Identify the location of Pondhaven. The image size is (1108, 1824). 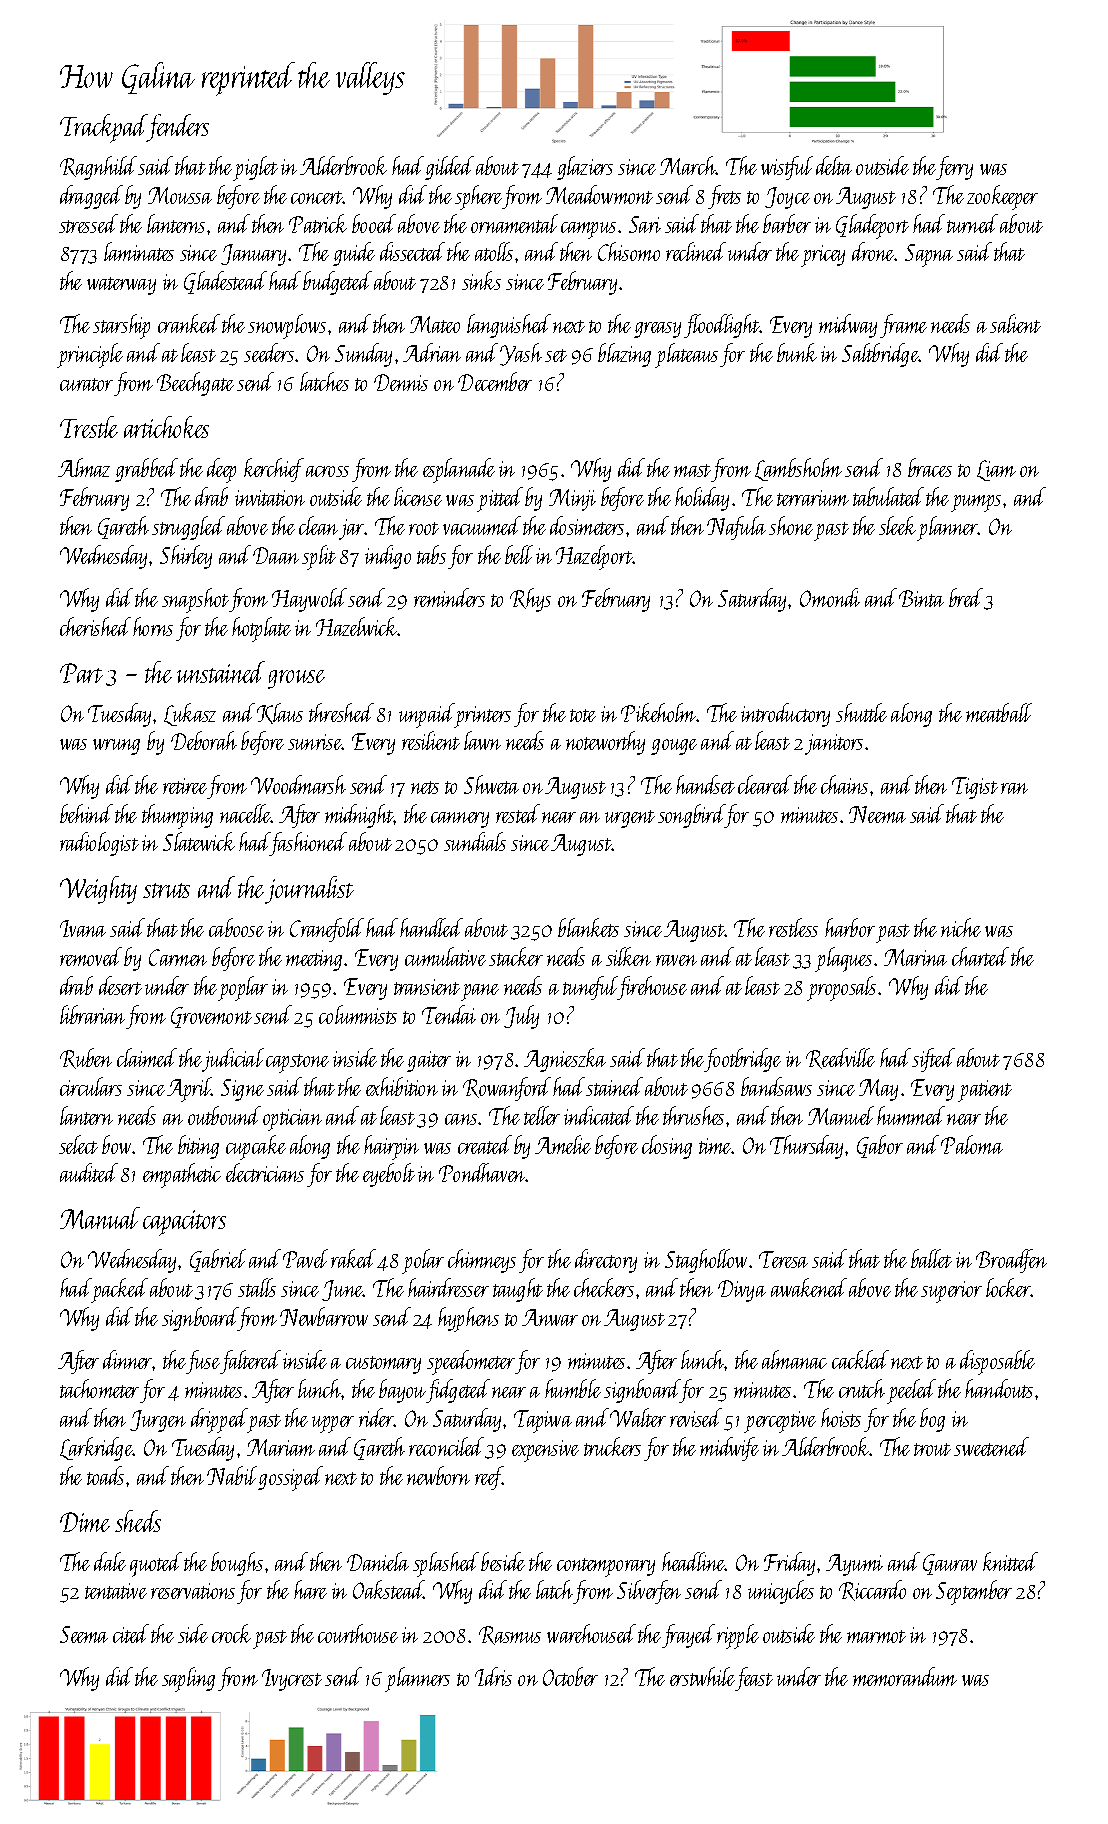
(482, 1172).
